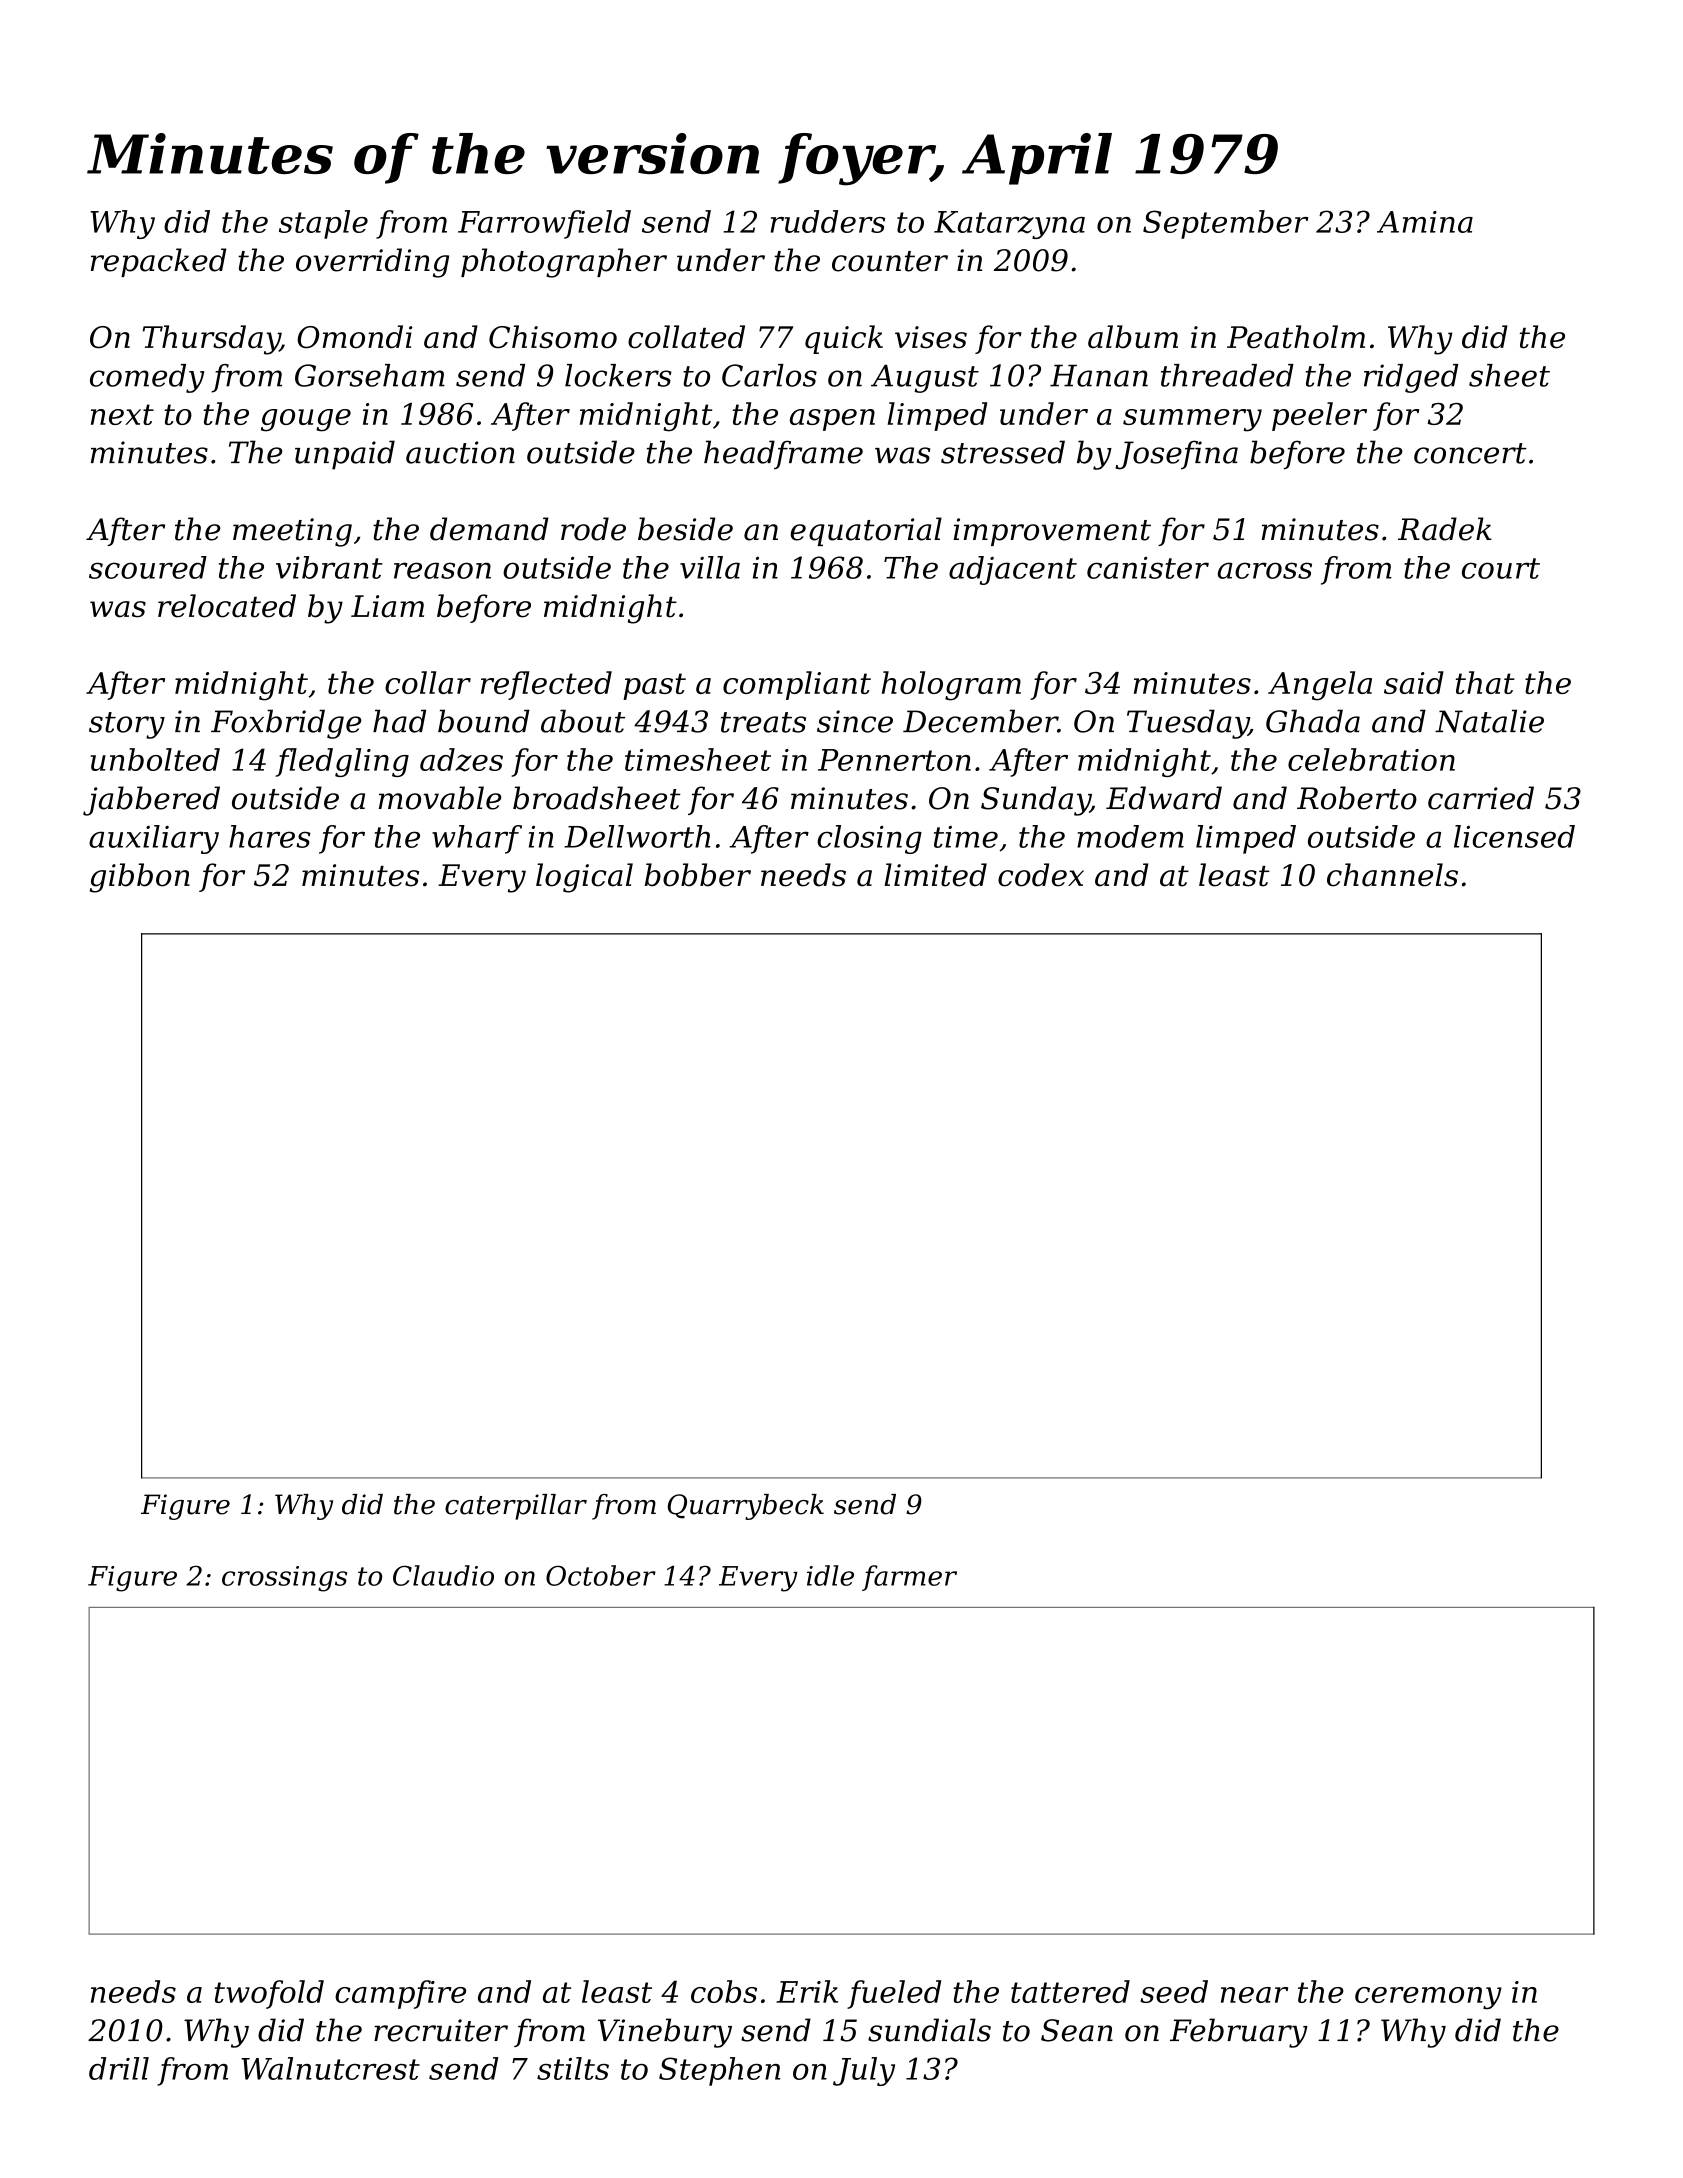 This document has height=2178, width=1683. What do you see at coordinates (1070, 1991) in the document?
I see `tattered` at bounding box center [1070, 1991].
